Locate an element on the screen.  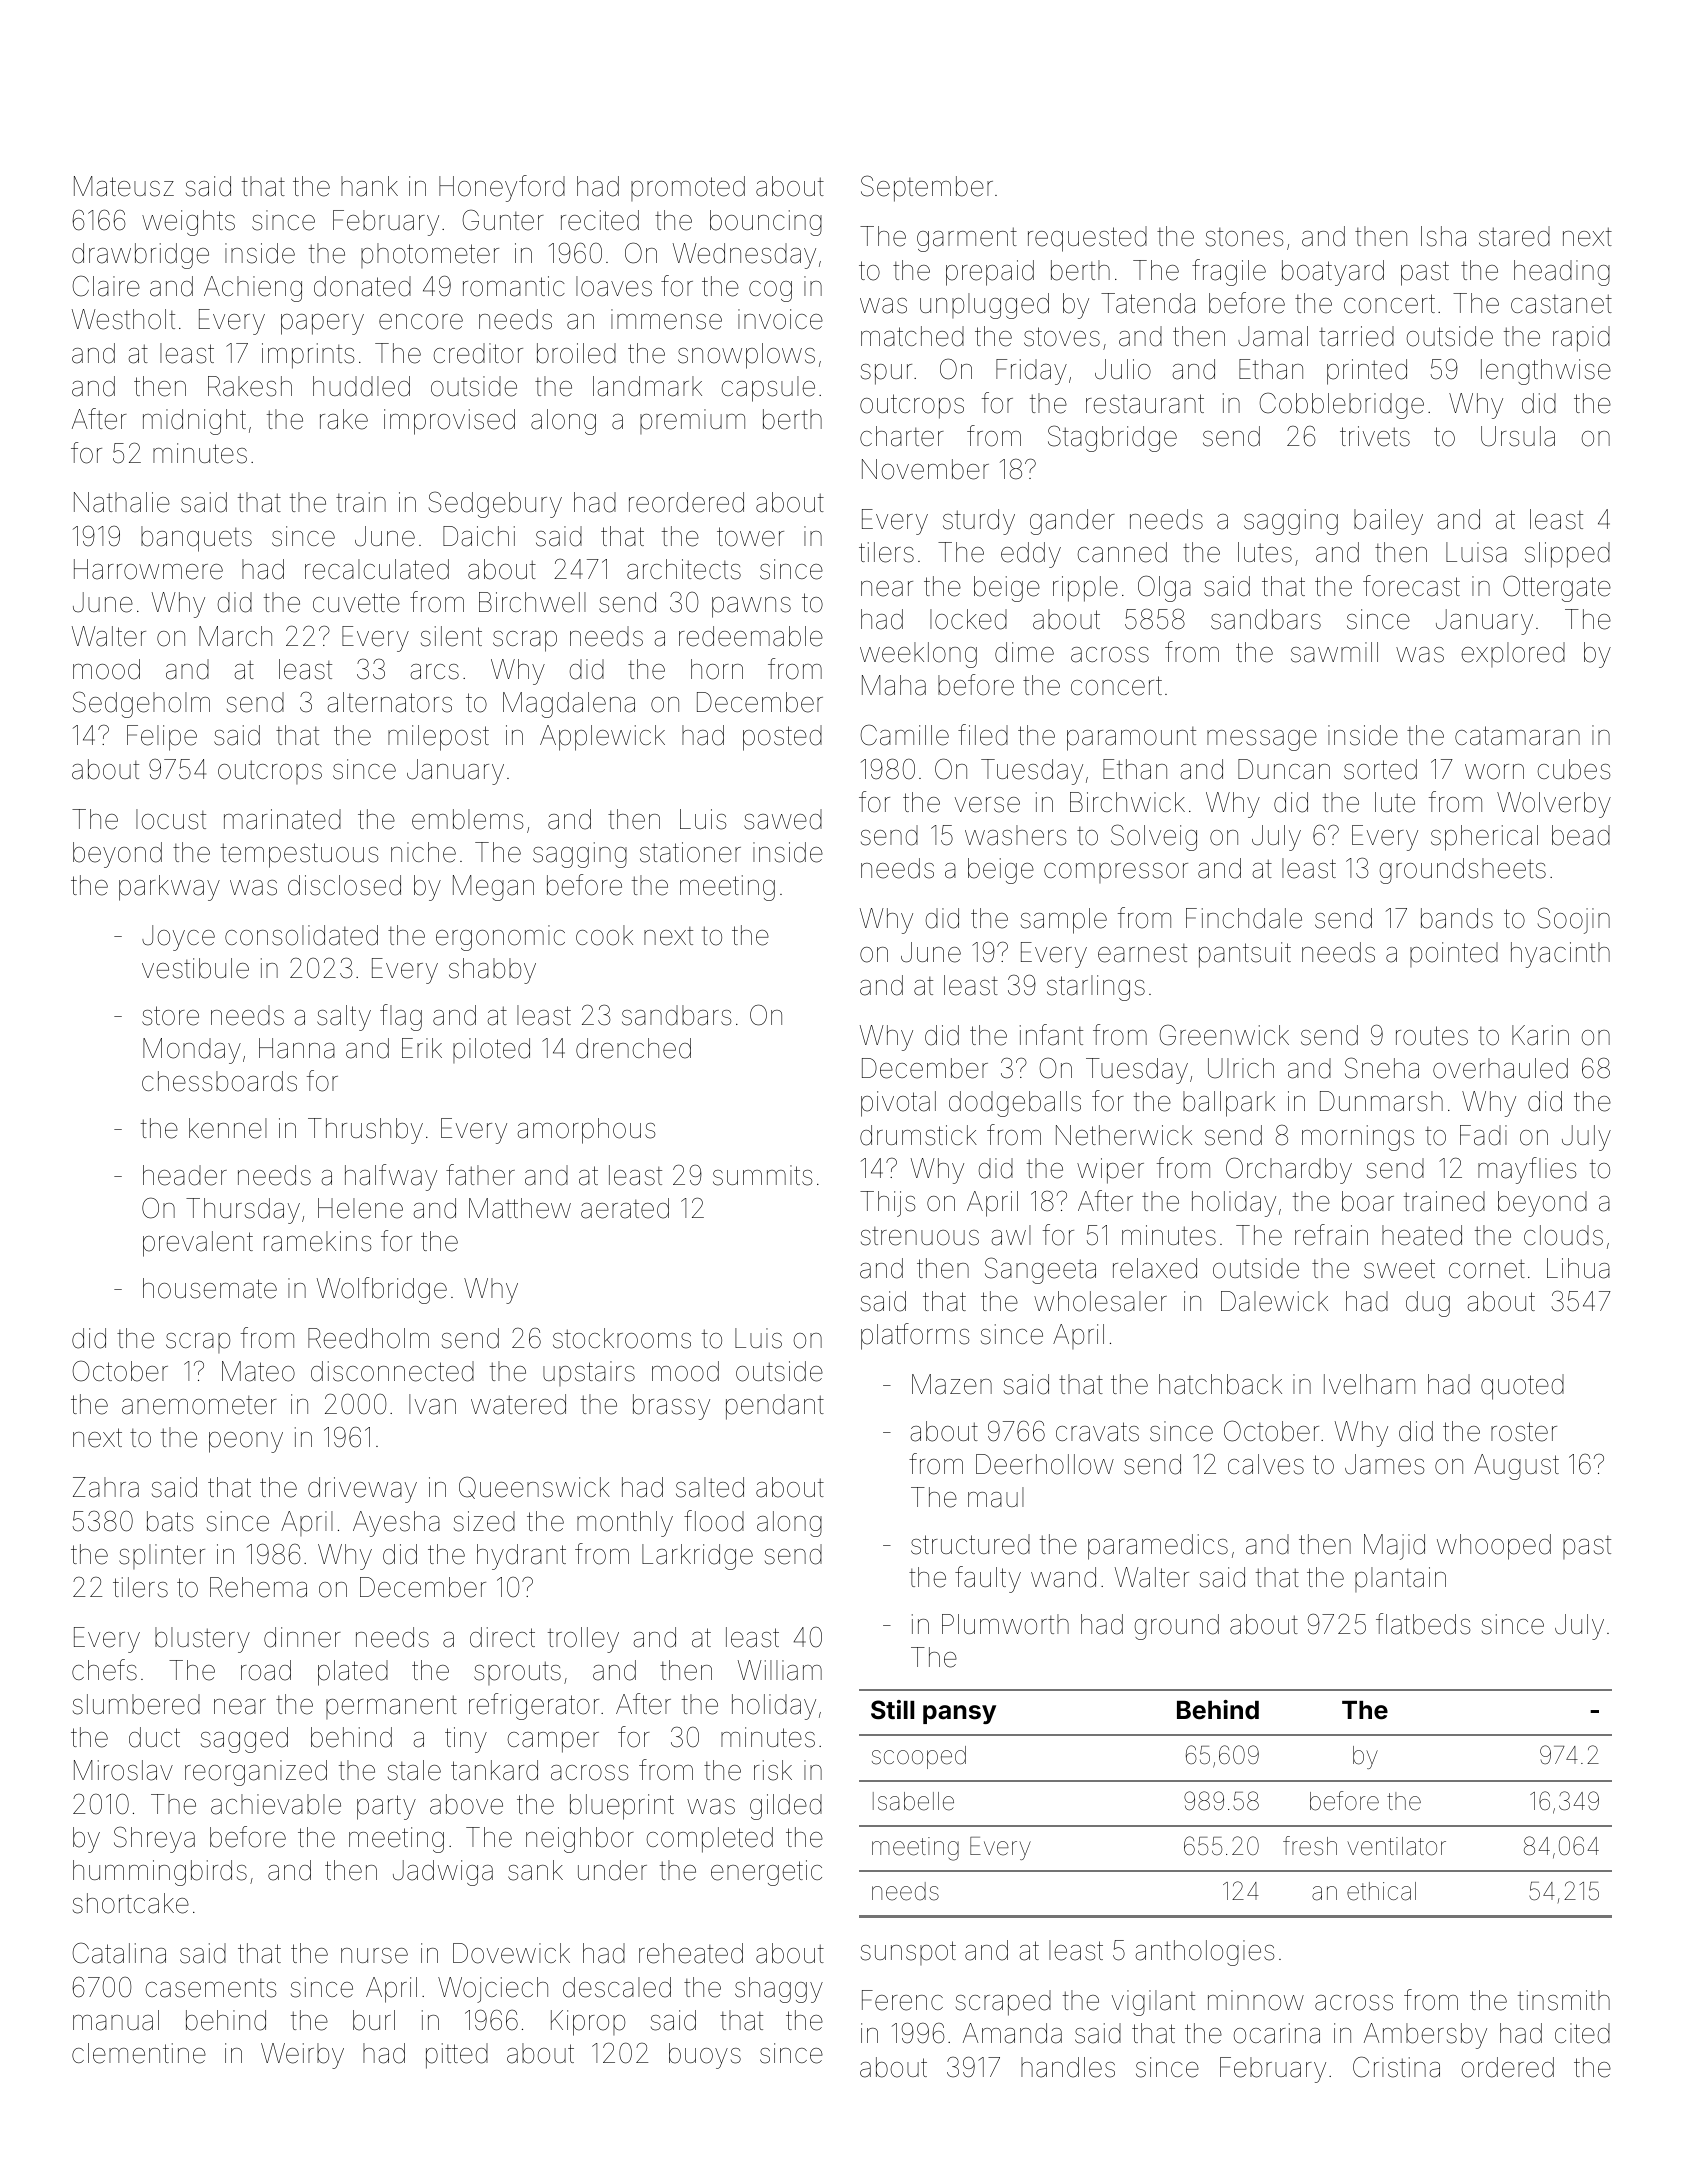
dug is located at coordinates (1428, 1304).
